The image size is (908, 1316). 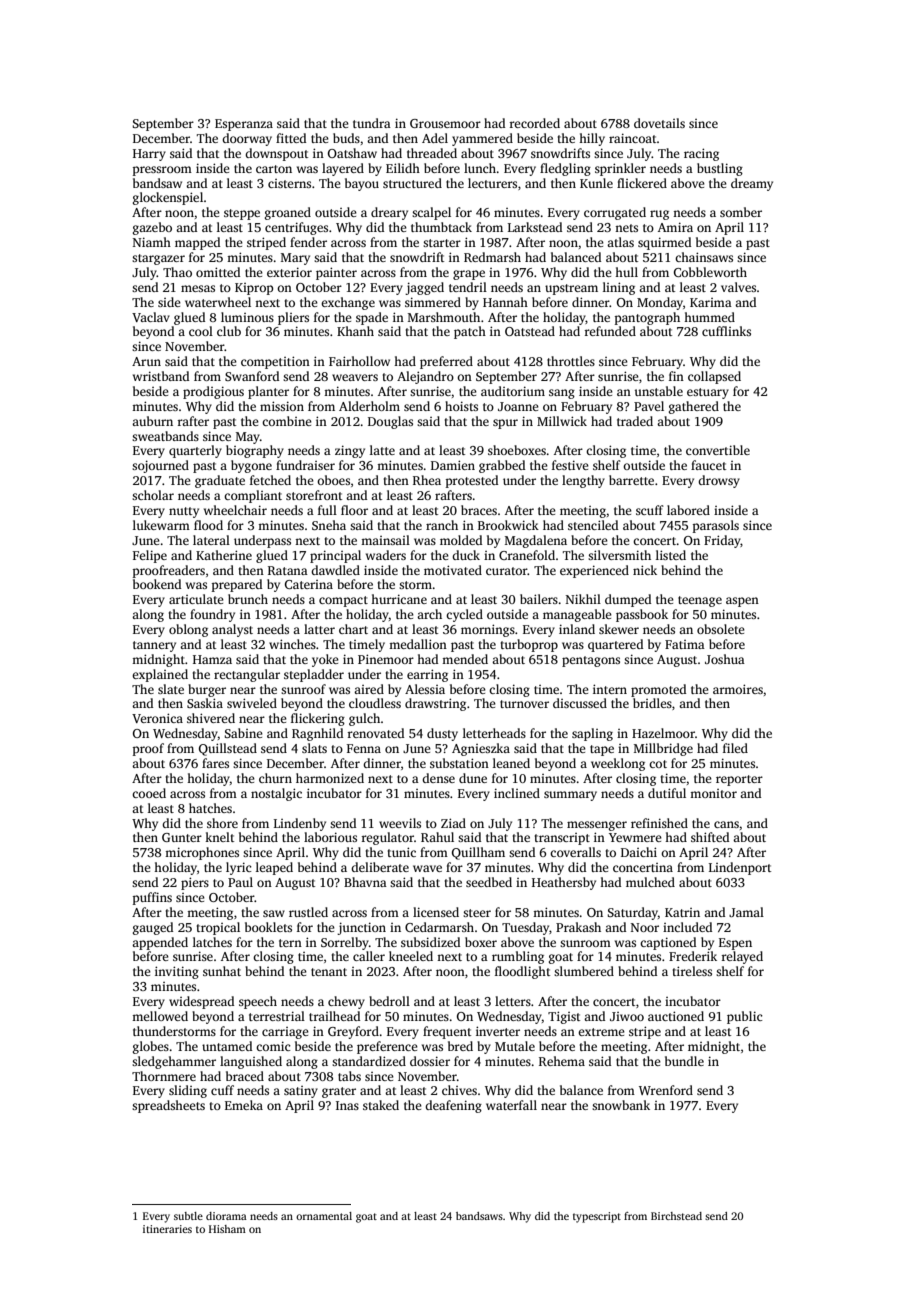 I want to click on Joshua, so click(x=725, y=659).
